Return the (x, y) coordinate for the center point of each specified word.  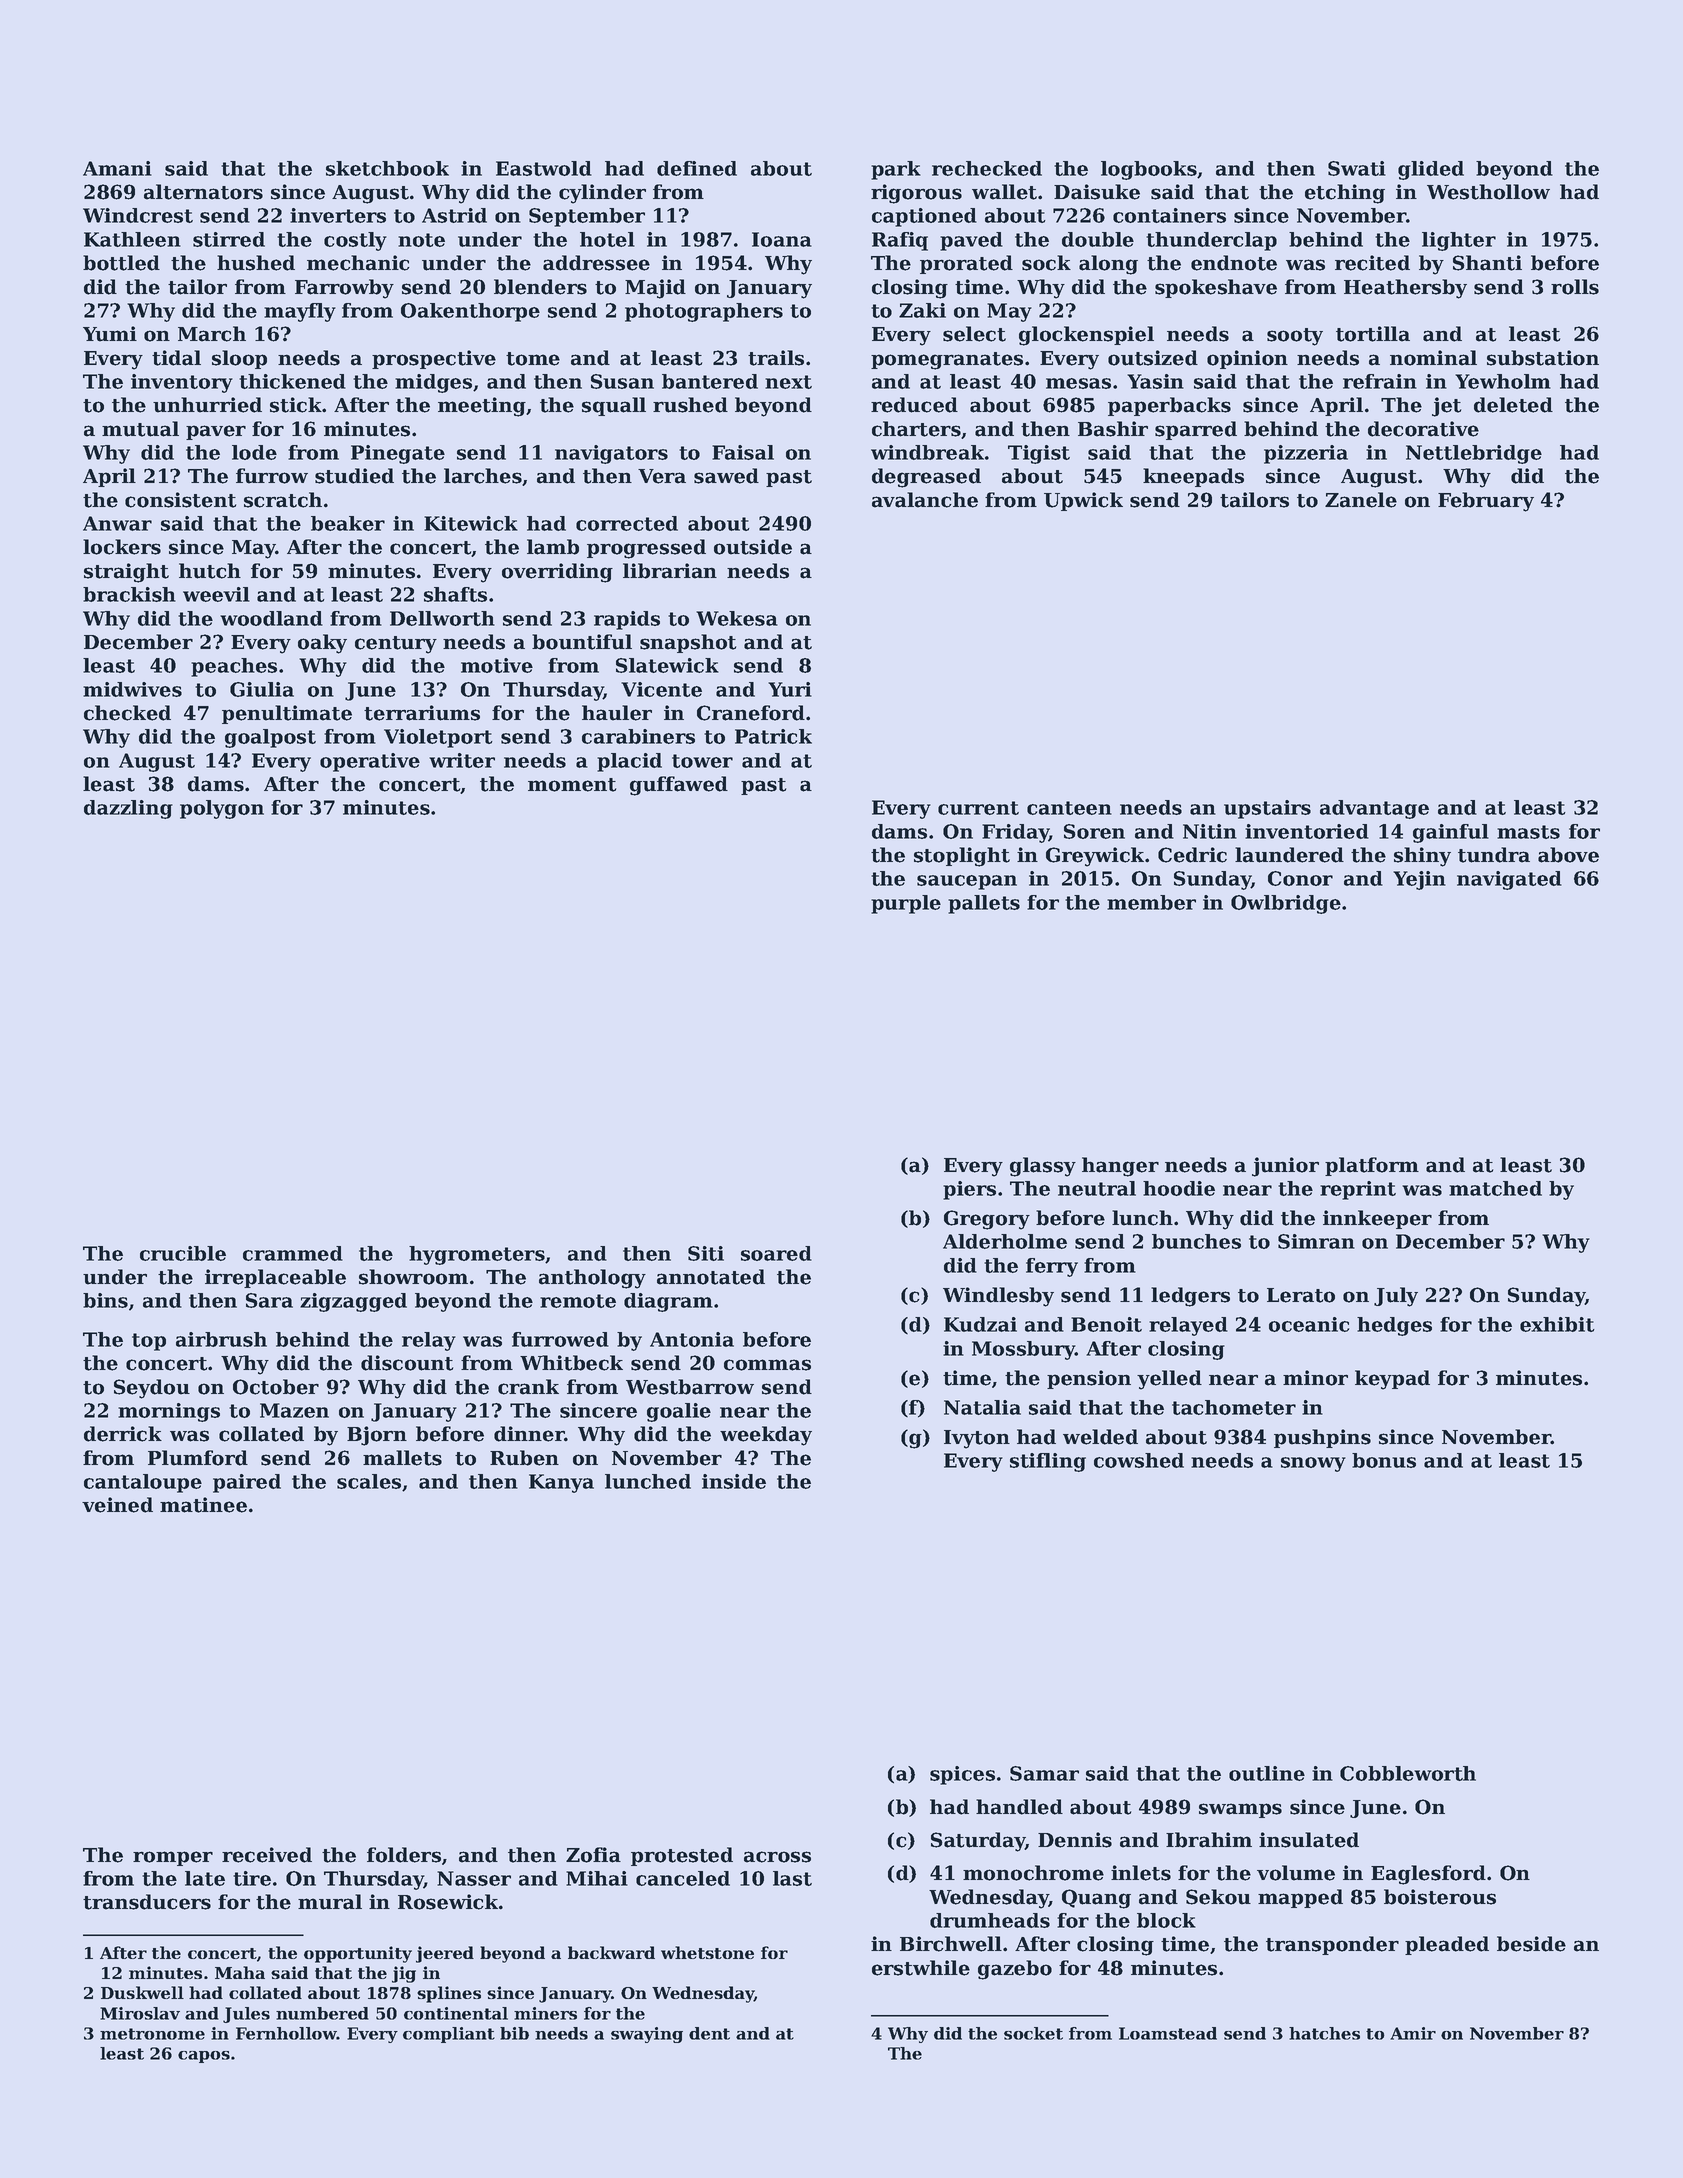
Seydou (152, 1389)
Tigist (1039, 454)
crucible (183, 1253)
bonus (1384, 1460)
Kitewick (471, 523)
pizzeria (1306, 454)
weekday (766, 1436)
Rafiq (900, 241)
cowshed (1139, 1460)
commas (767, 1365)
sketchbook (387, 168)
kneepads (1193, 477)
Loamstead (1168, 2033)
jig (404, 1974)
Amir (1413, 2033)
